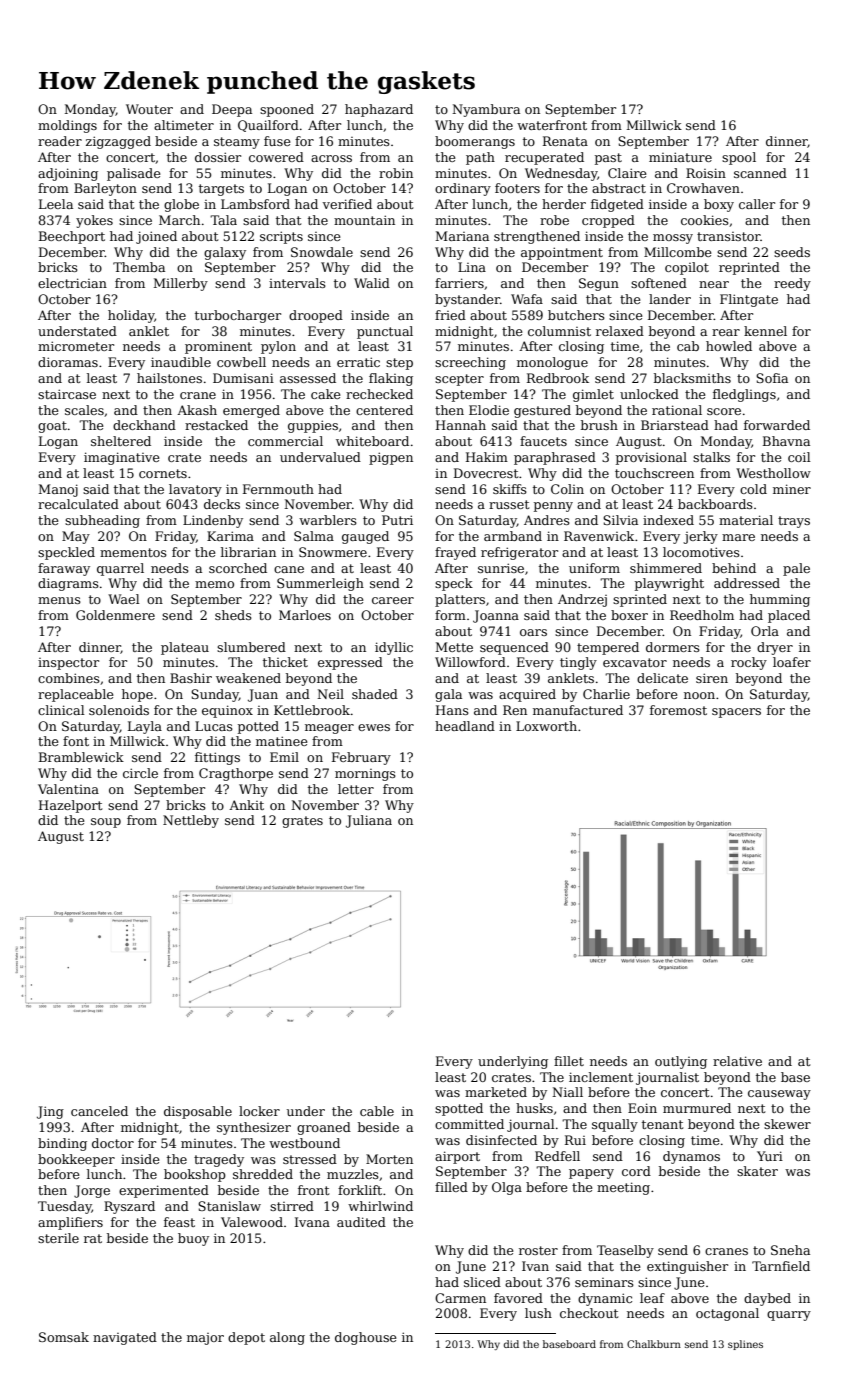 The height and width of the screenshot is (1400, 849). I want to click on Tarnfield, so click(781, 1266).
